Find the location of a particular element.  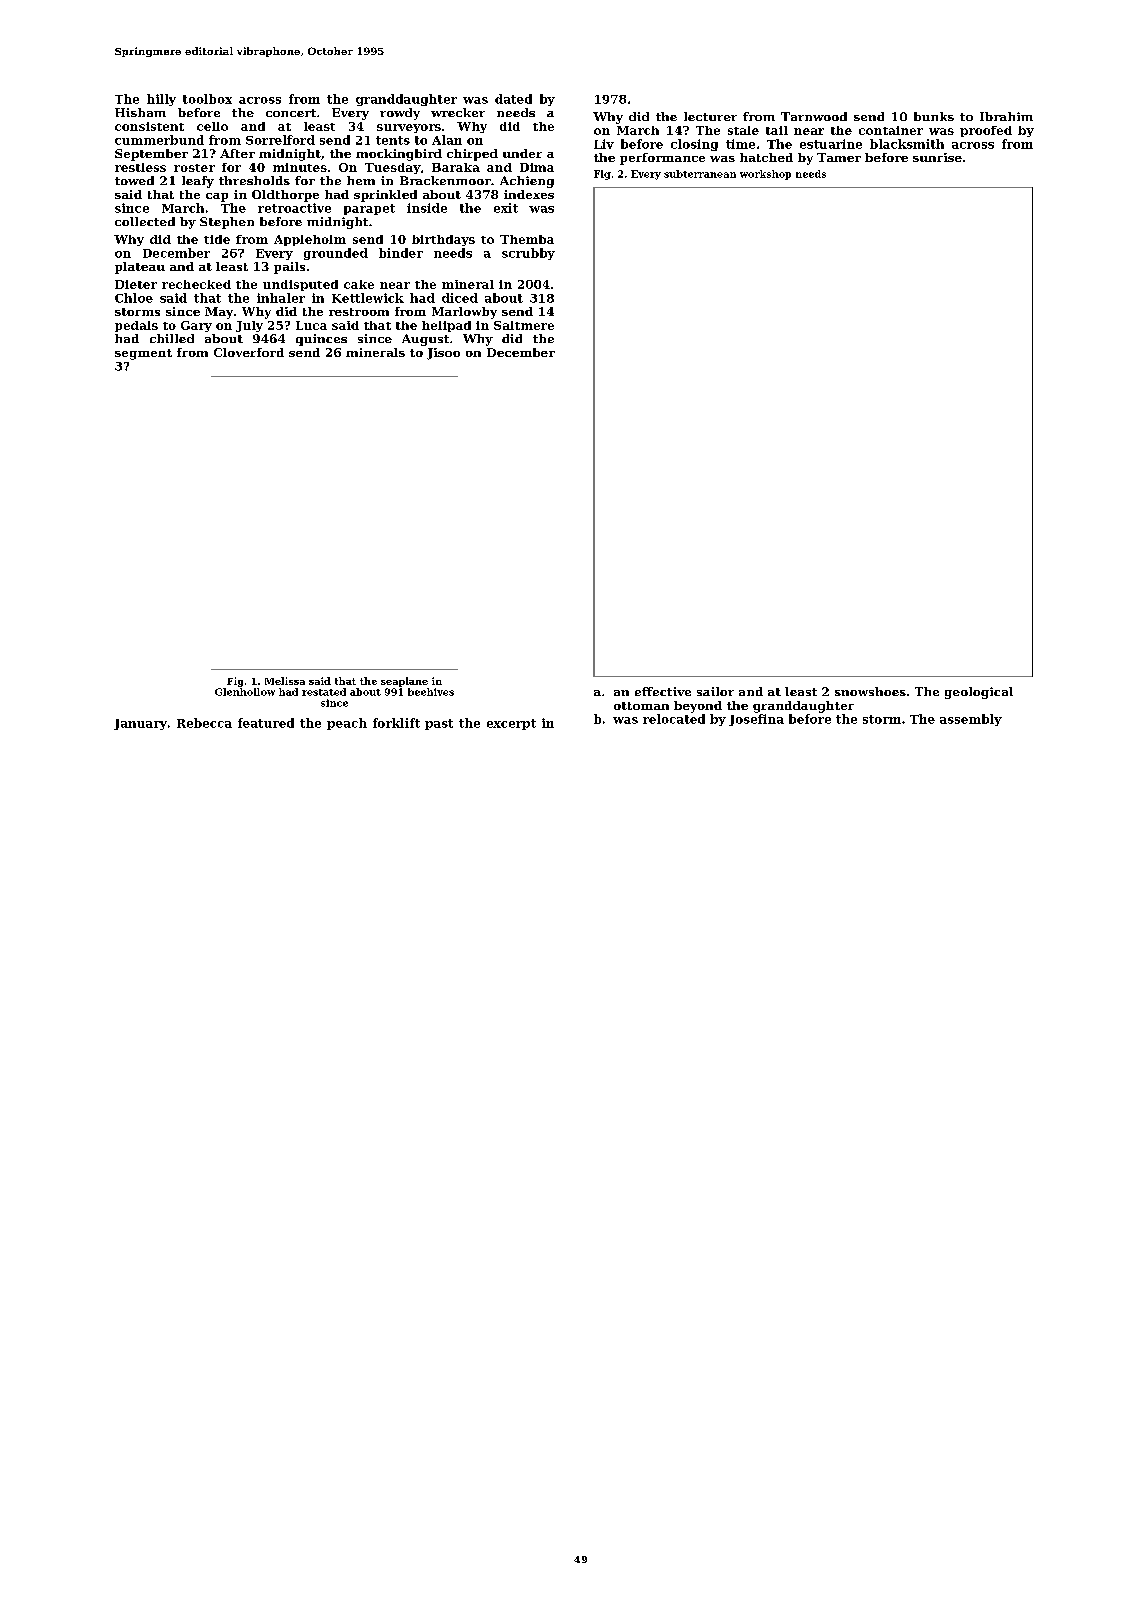

subterranean is located at coordinates (700, 174).
